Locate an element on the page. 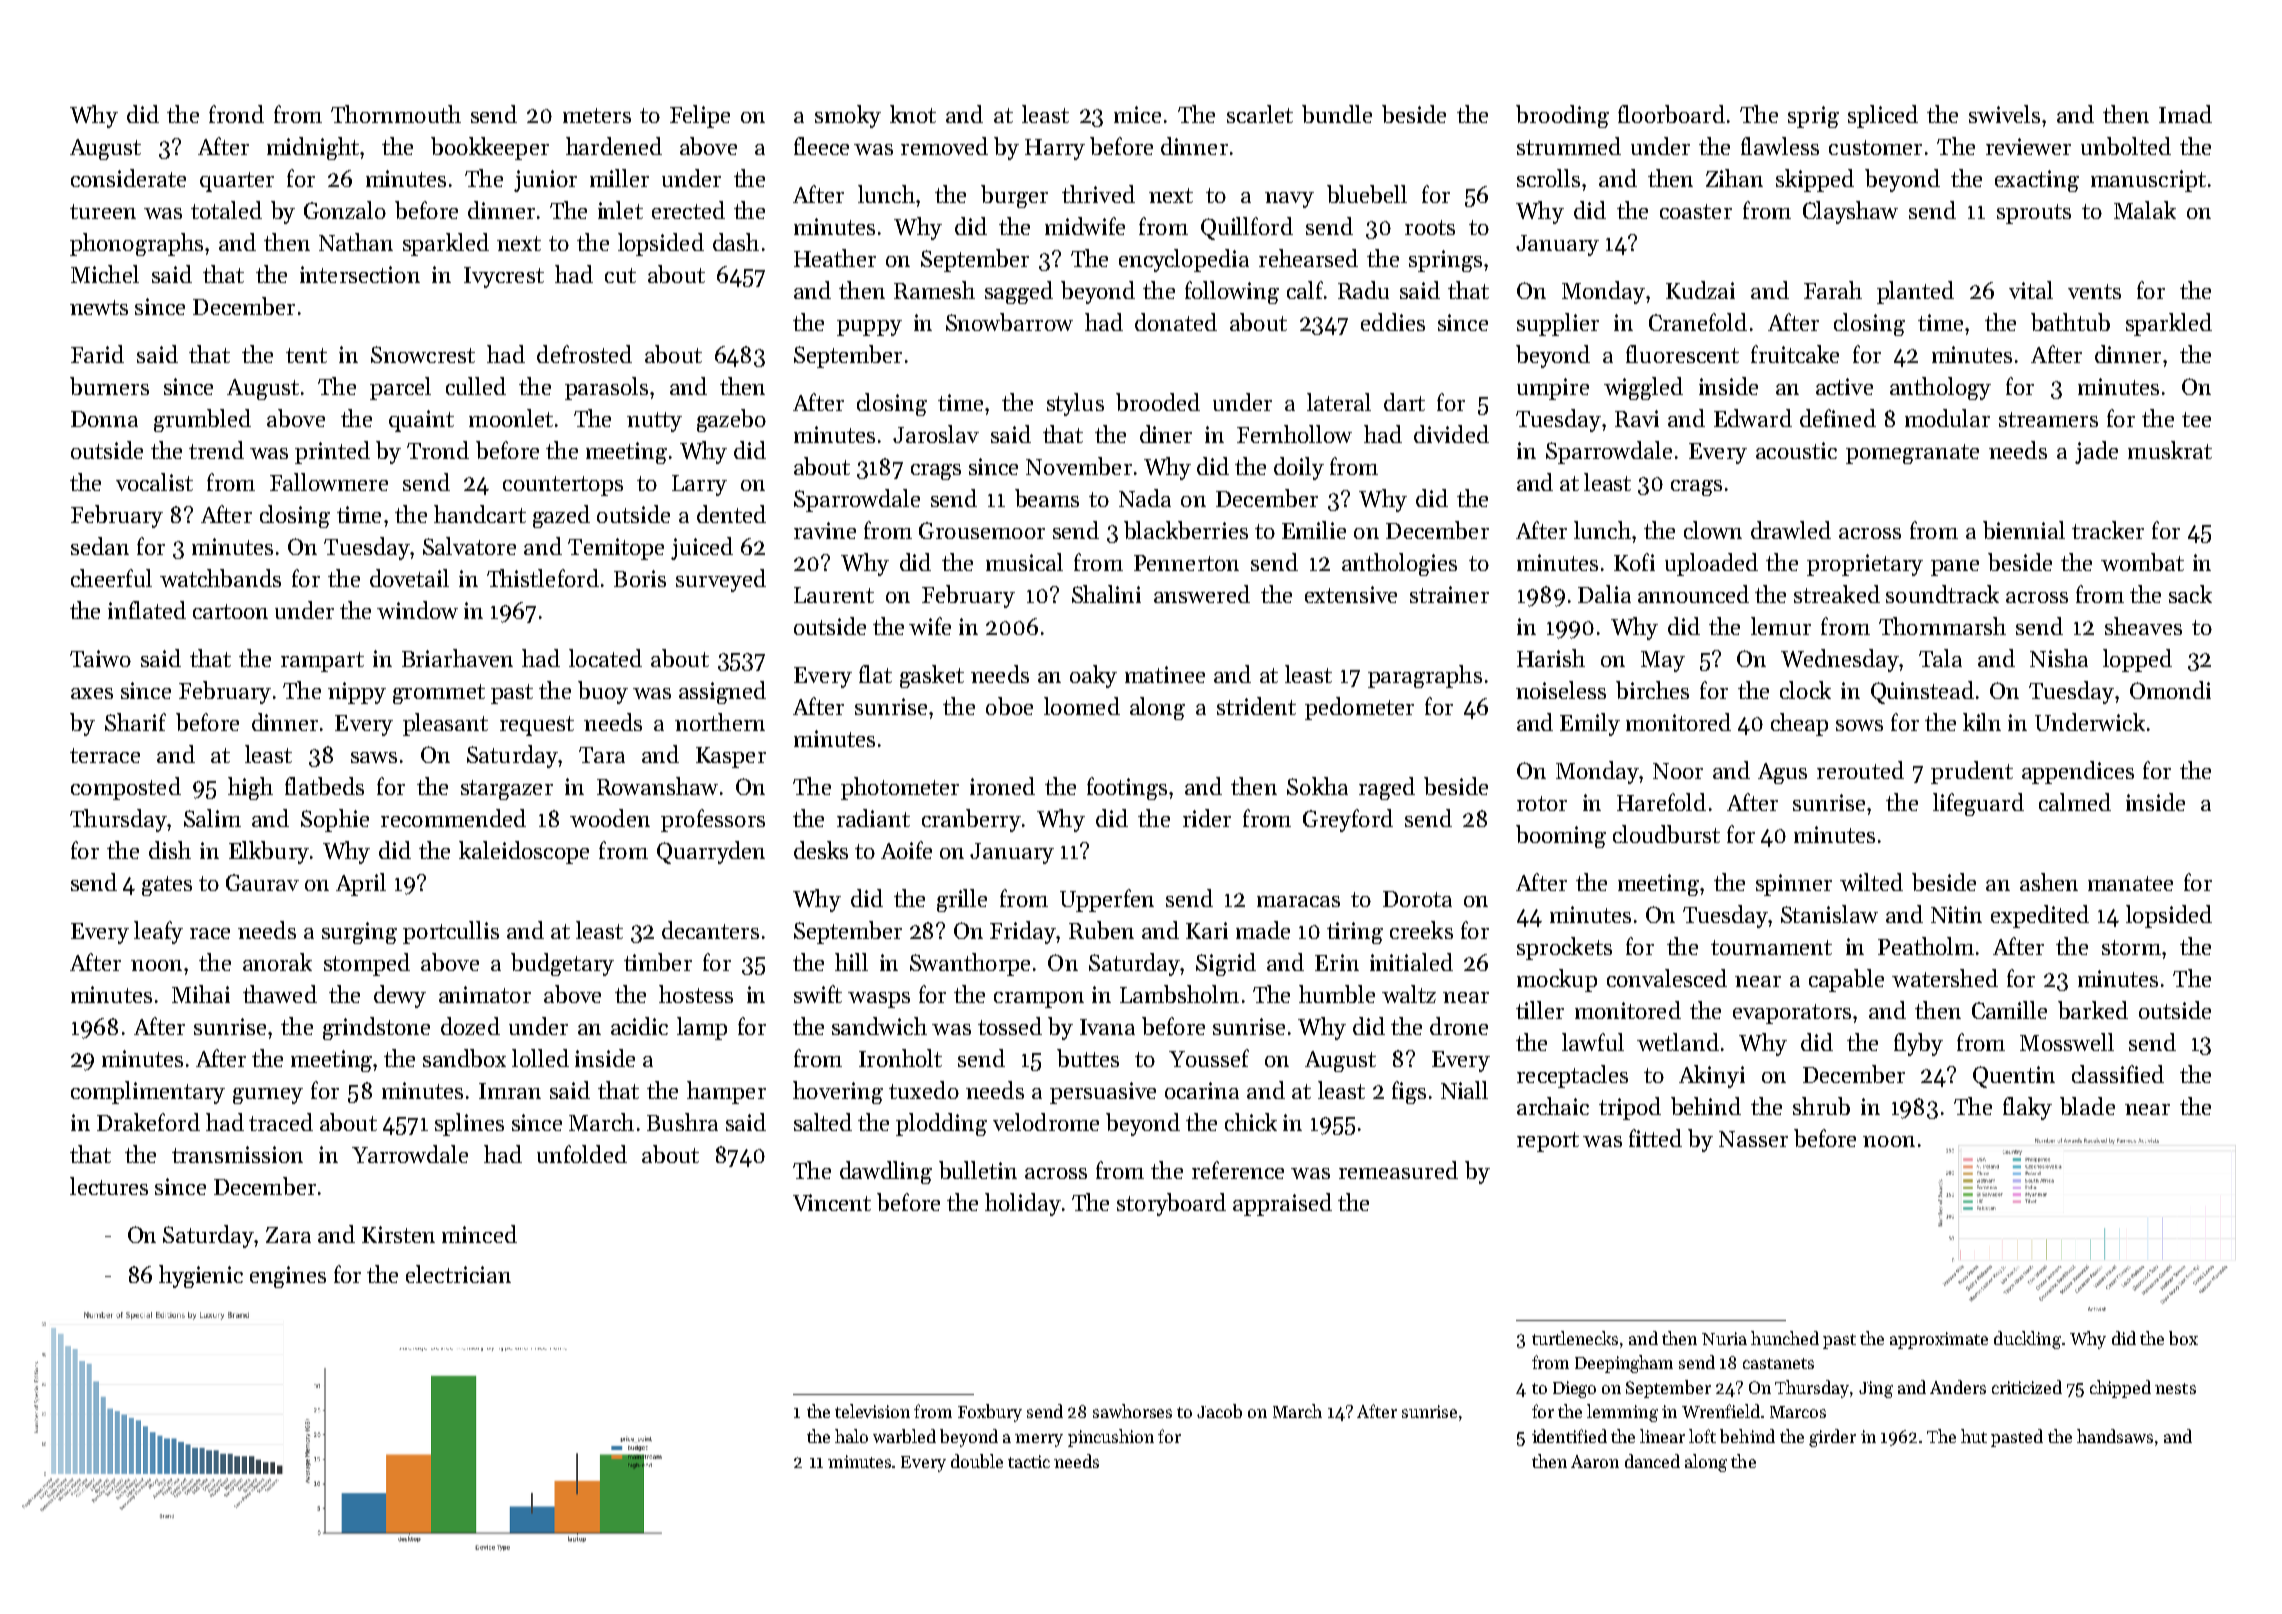  sawhorses is located at coordinates (1132, 1411).
